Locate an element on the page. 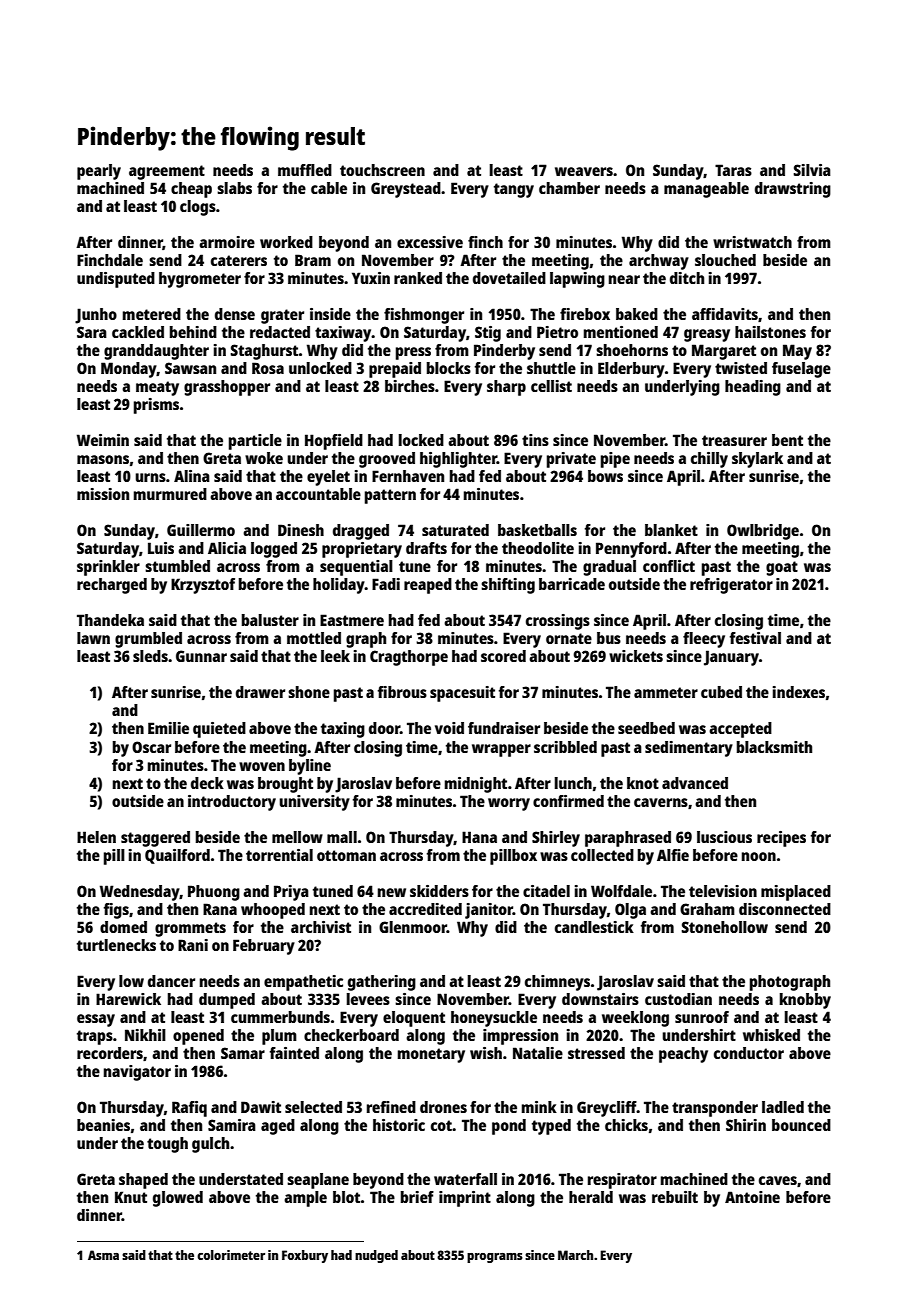 This image has height=1316, width=908. Taras is located at coordinates (733, 170).
